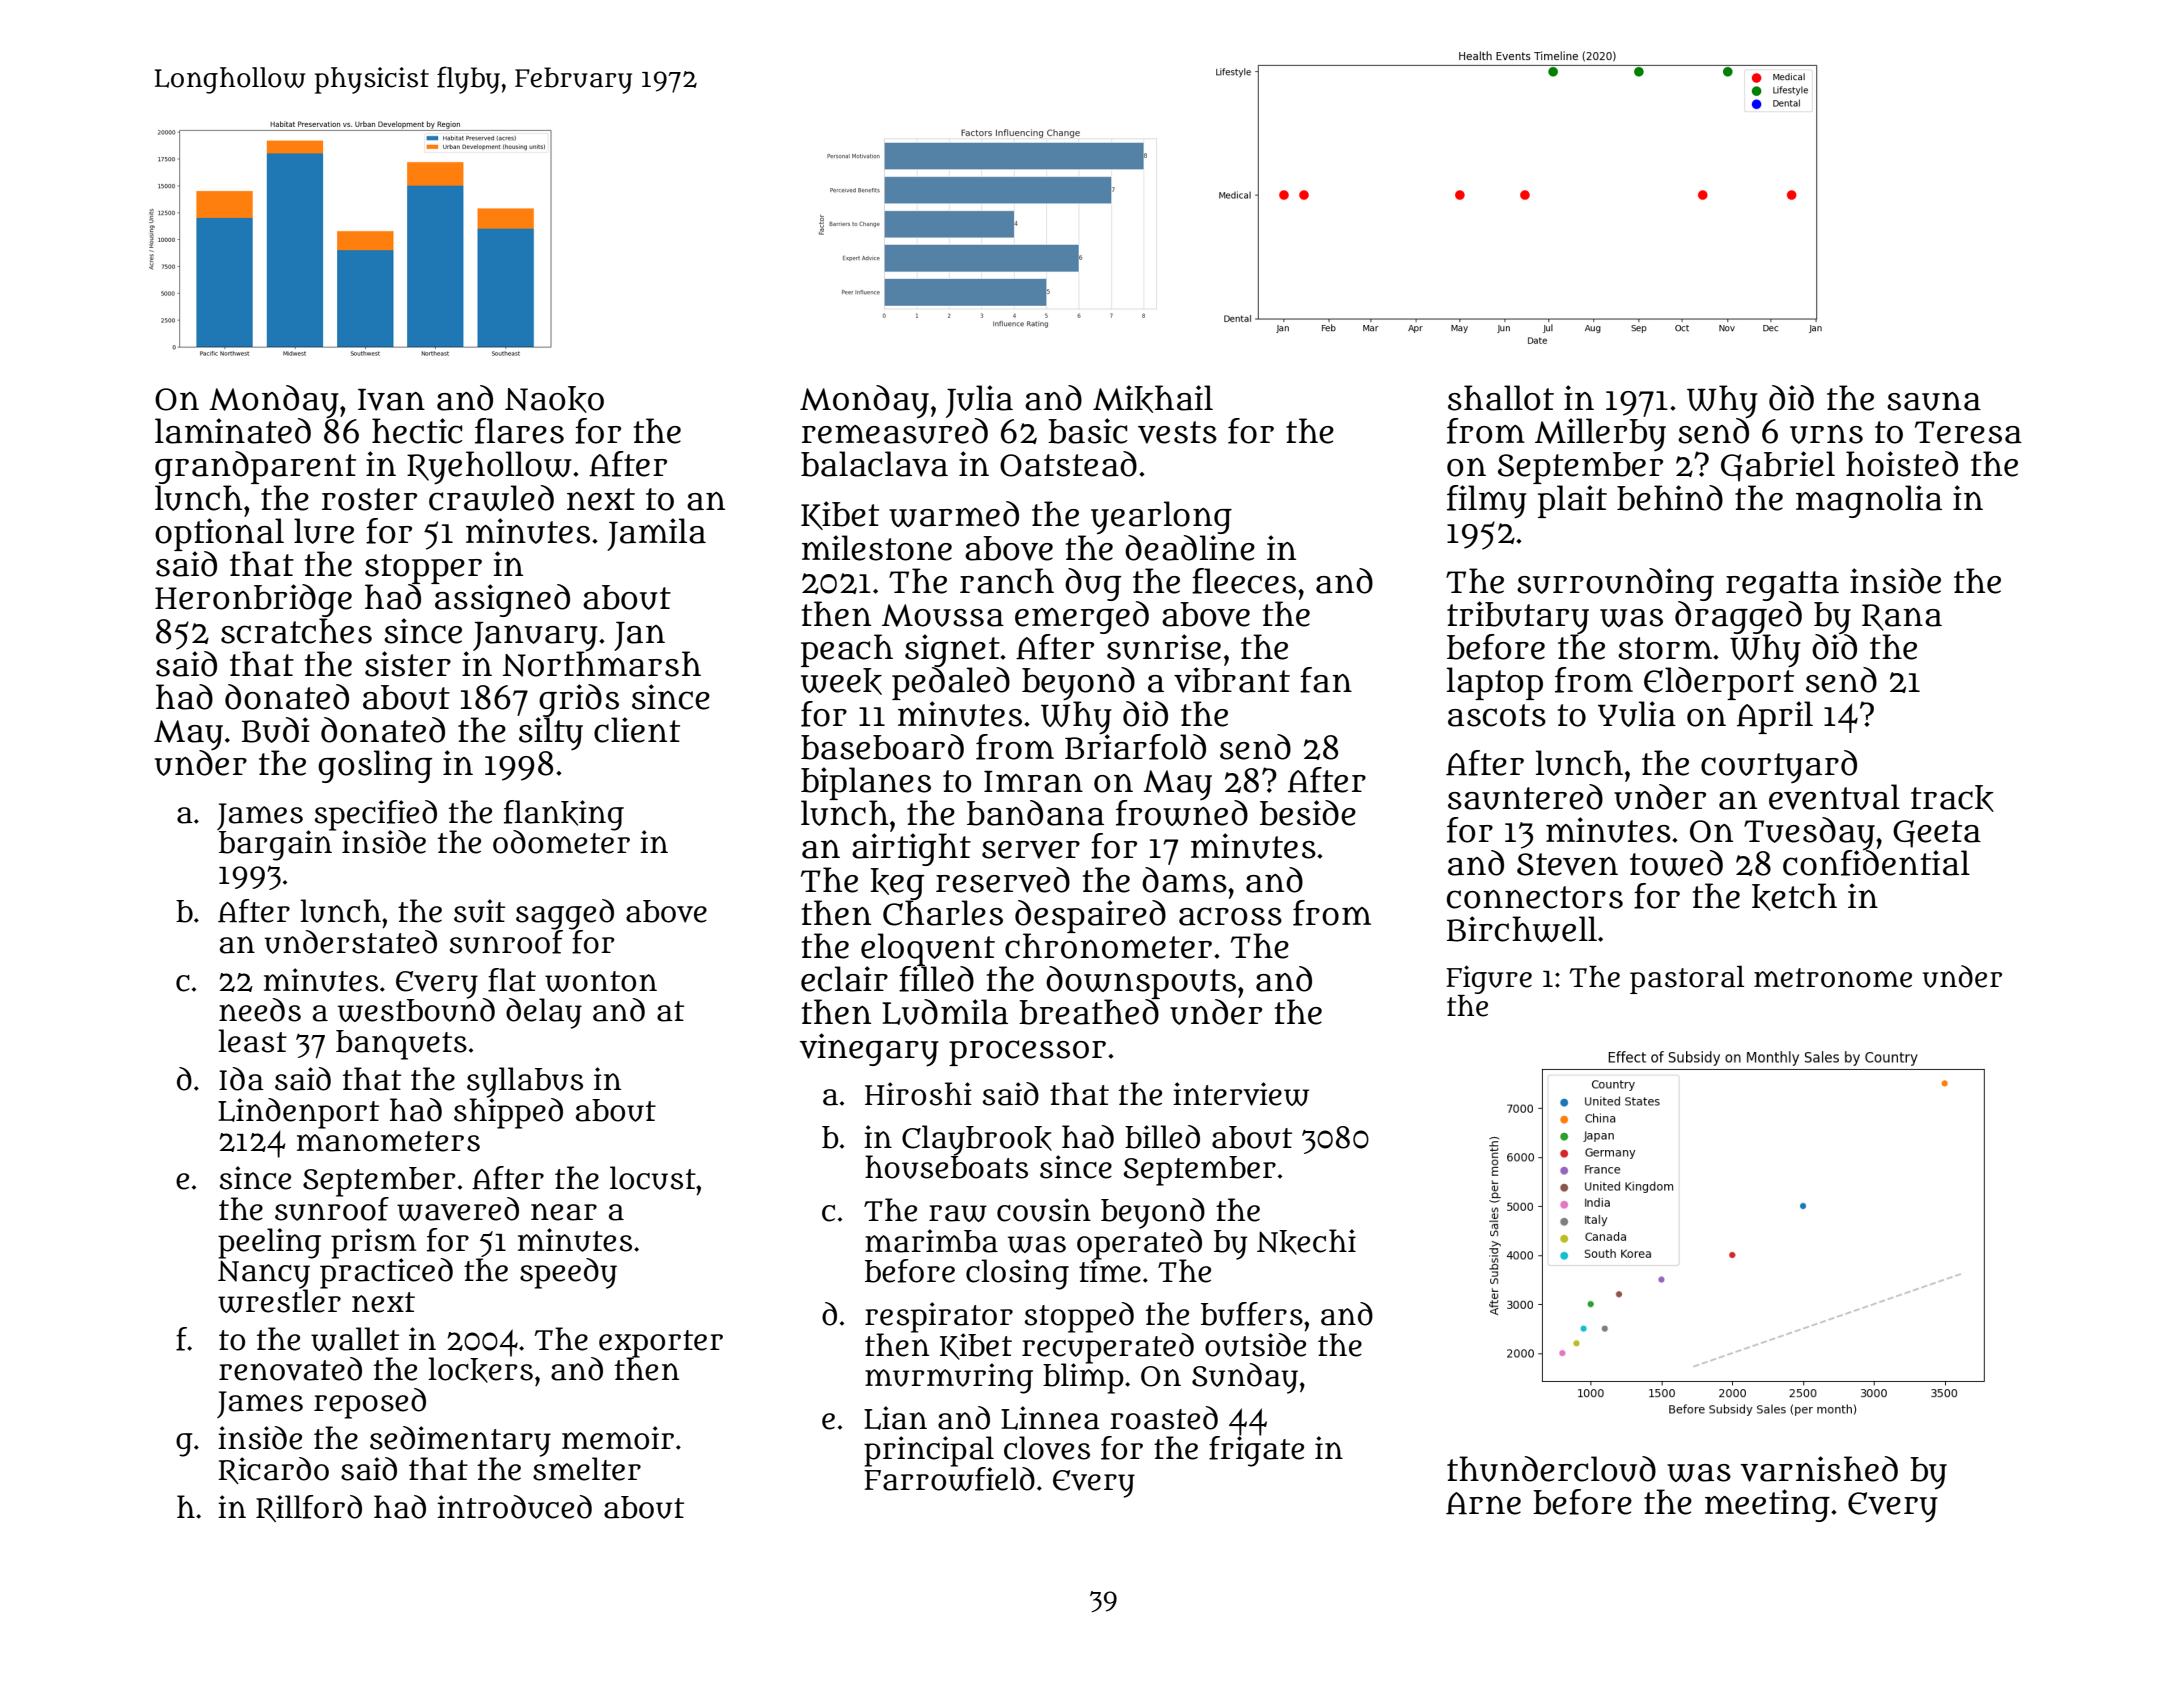 This screenshot has height=1683, width=2178. What do you see at coordinates (1483, 1503) in the screenshot?
I see `Arne` at bounding box center [1483, 1503].
